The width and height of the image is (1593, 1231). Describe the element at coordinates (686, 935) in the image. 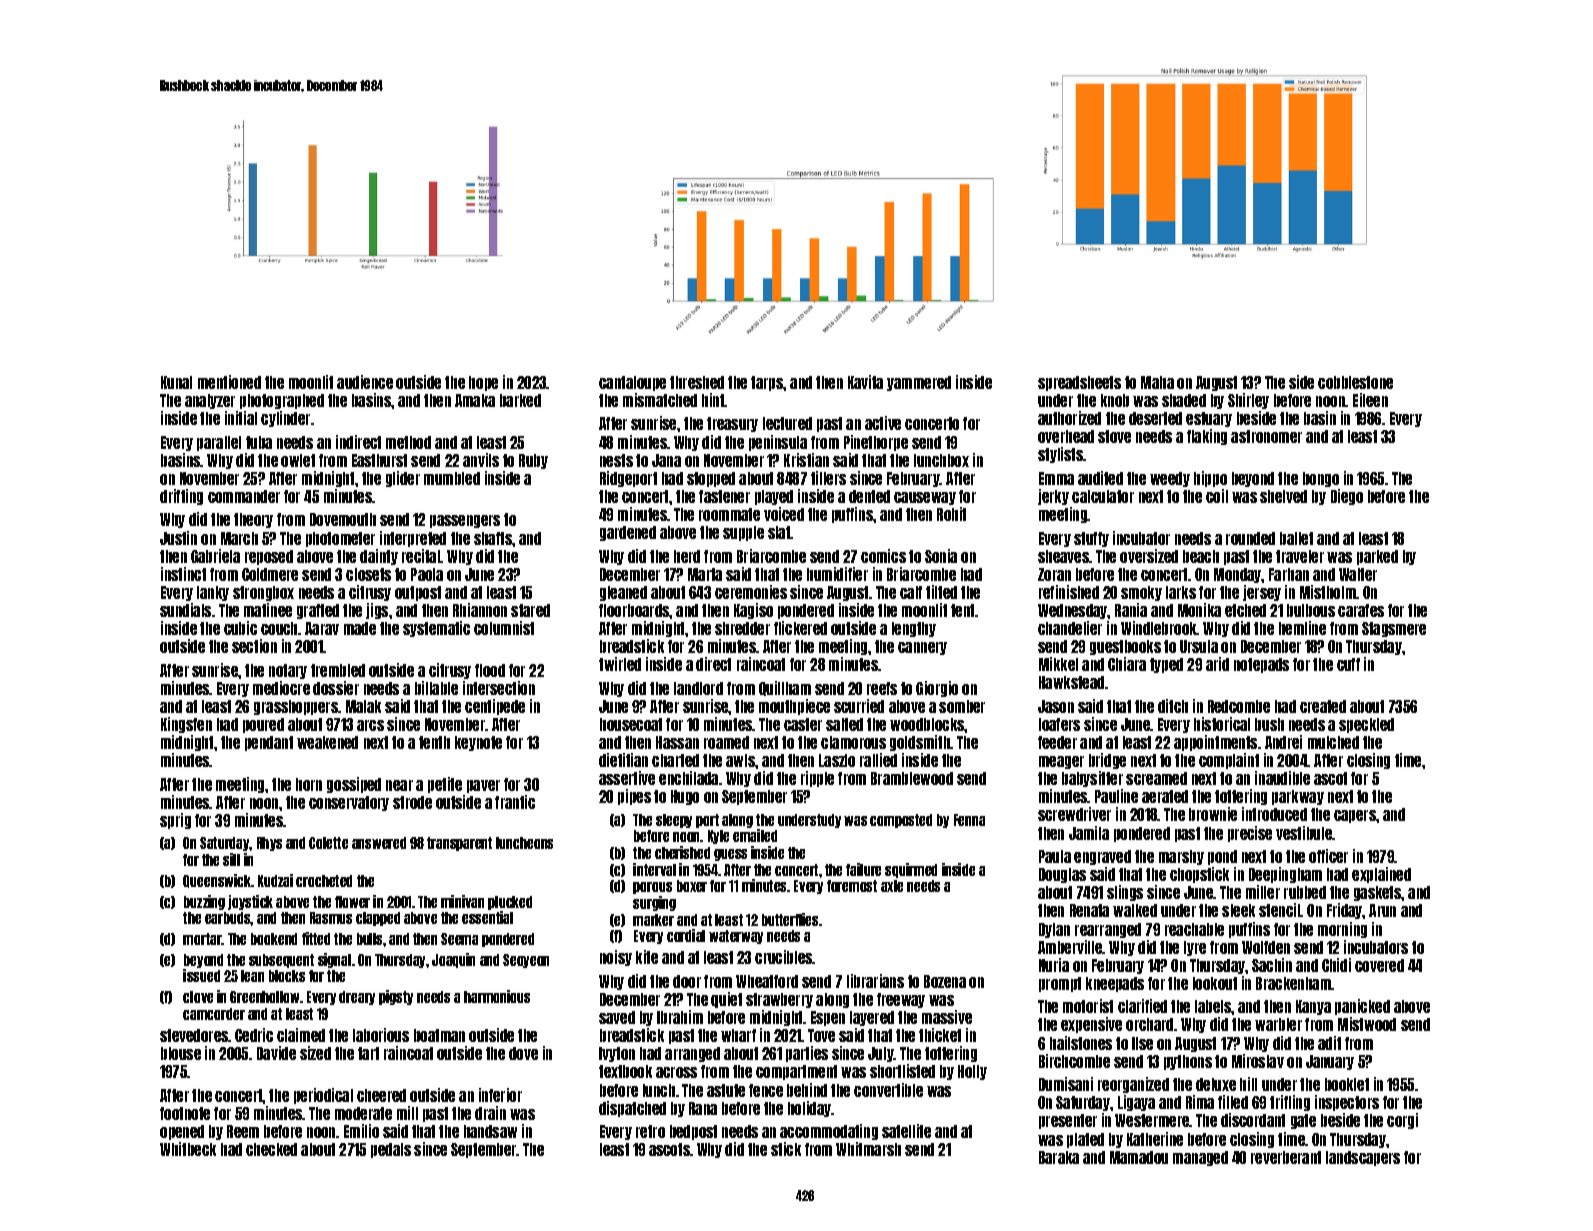

I see `cordial` at that location.
